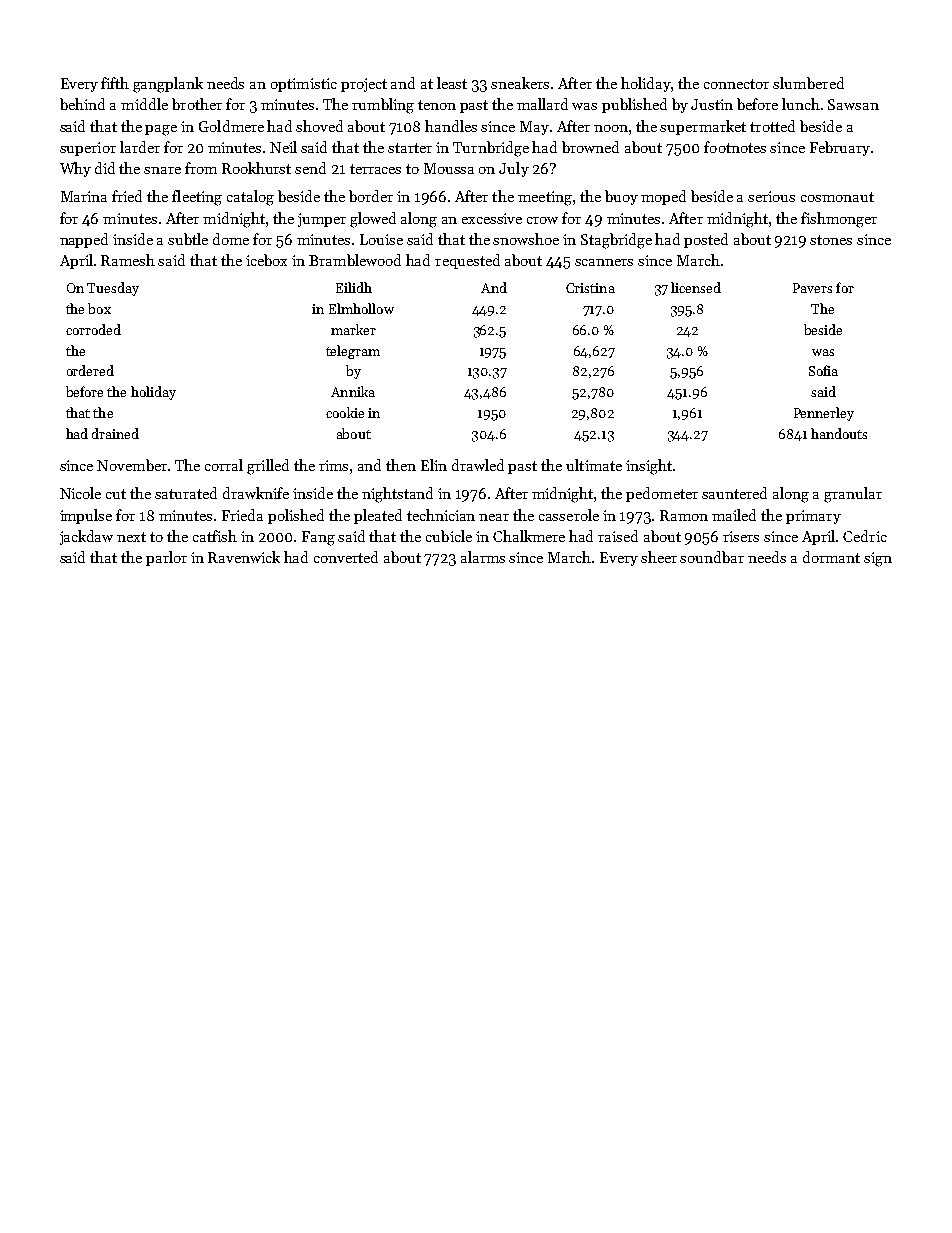 The image size is (952, 1233). What do you see at coordinates (812, 288) in the image?
I see `Pavers` at bounding box center [812, 288].
